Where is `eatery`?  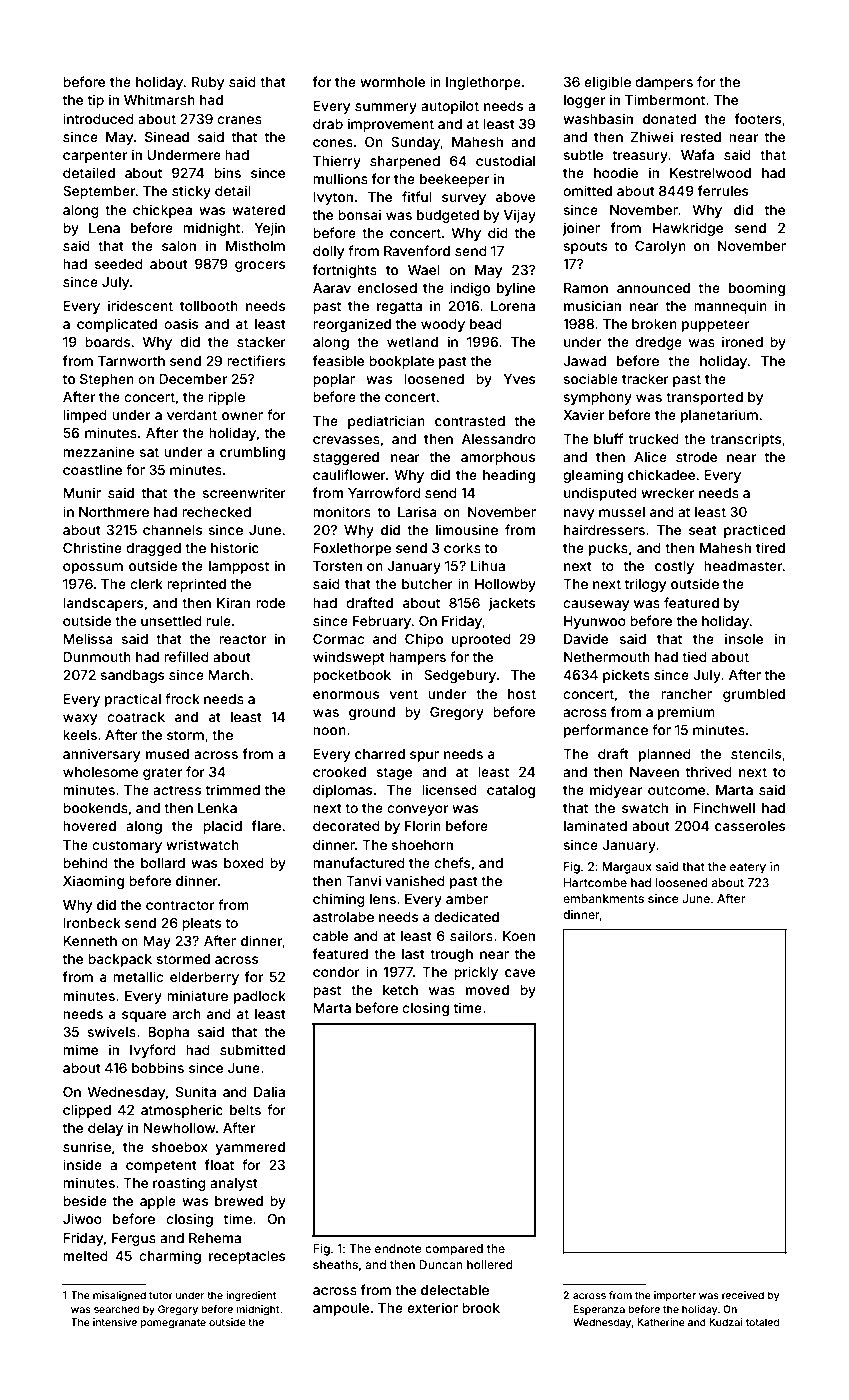 eatery is located at coordinates (748, 868).
